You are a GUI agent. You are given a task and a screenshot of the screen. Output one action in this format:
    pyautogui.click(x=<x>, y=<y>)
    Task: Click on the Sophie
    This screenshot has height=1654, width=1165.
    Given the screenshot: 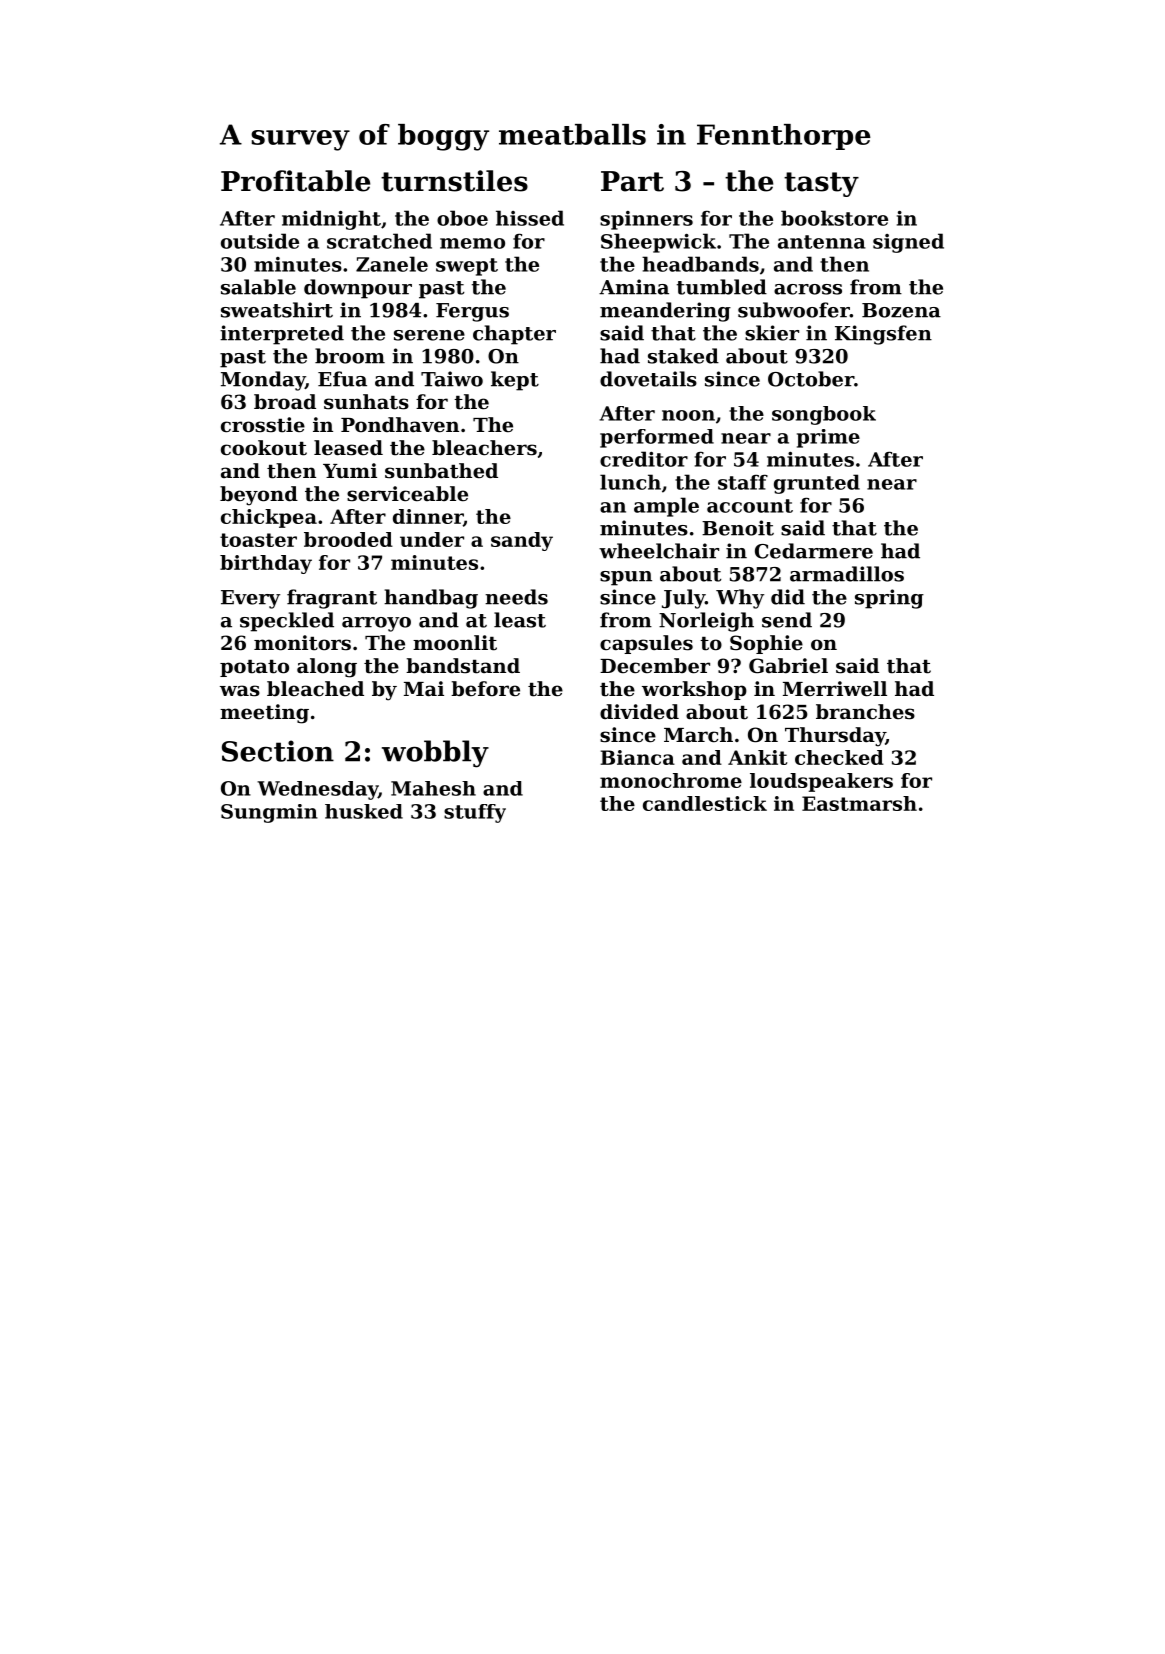 What is the action you would take?
    pyautogui.click(x=766, y=644)
